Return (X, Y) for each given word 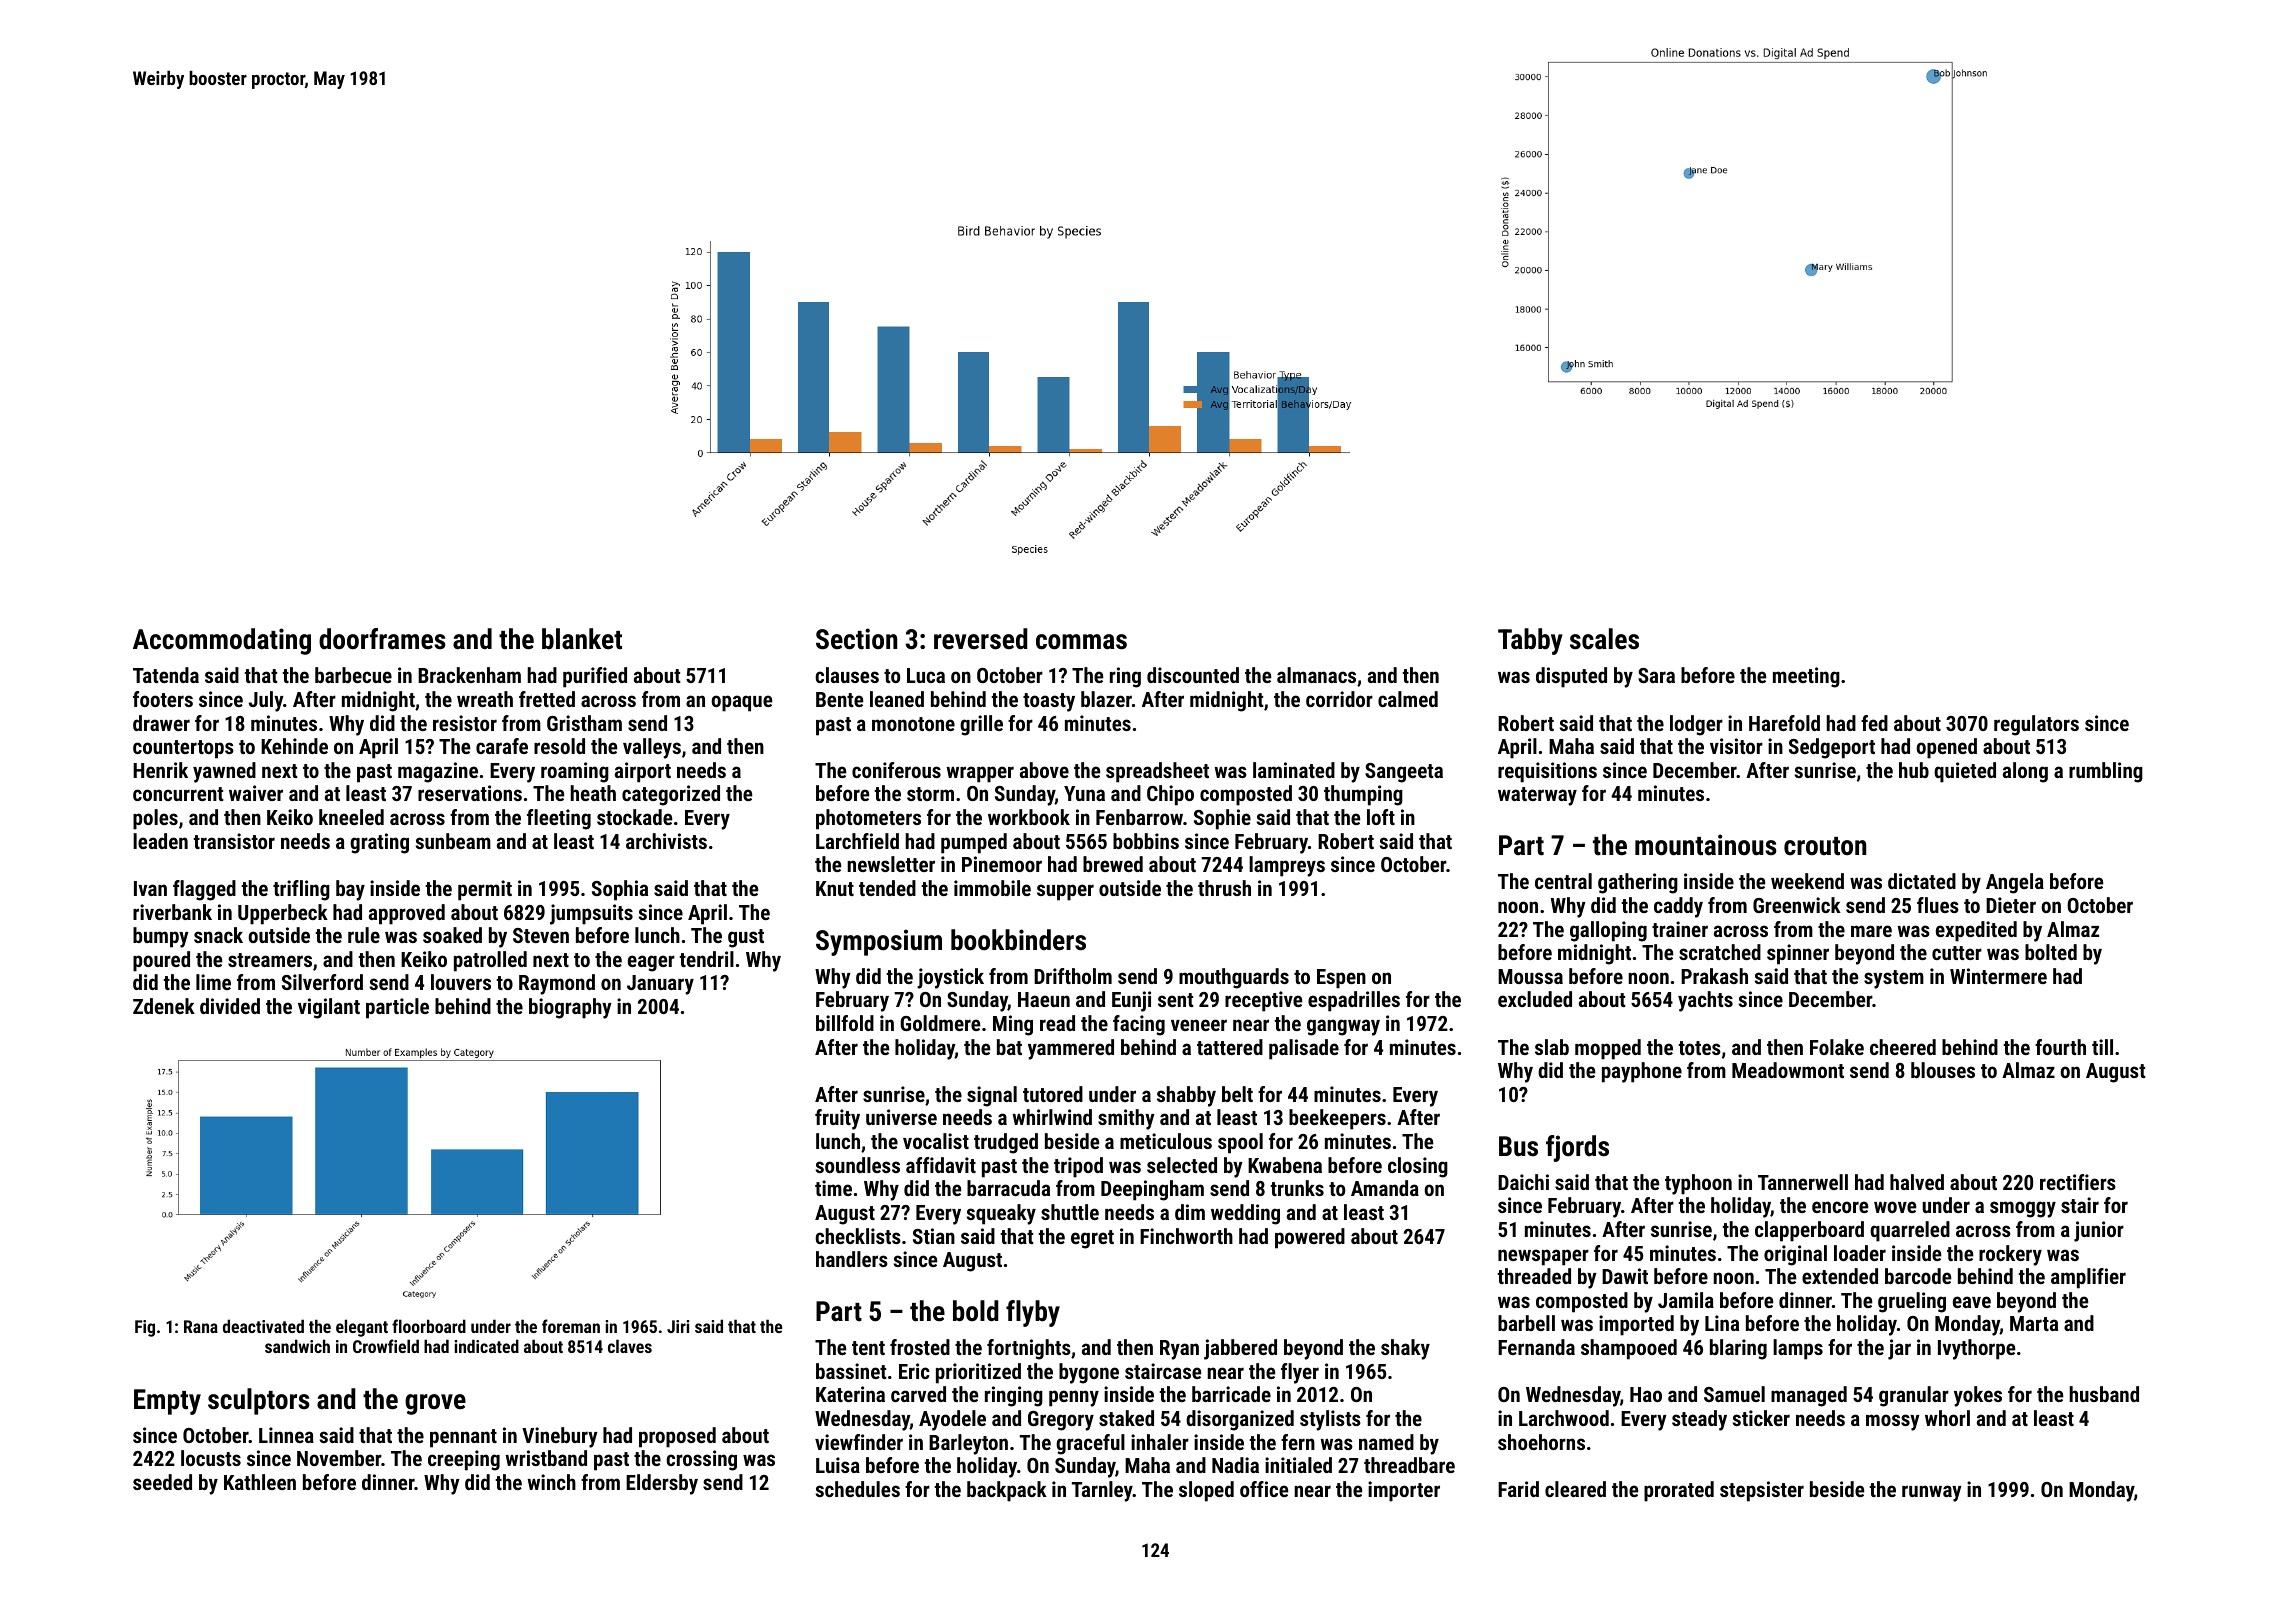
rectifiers (2078, 1182)
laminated (1294, 770)
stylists (1330, 1420)
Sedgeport (1832, 748)
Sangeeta (1404, 773)
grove (435, 1404)
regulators (2036, 725)
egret (1092, 1239)
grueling (1912, 1302)
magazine (438, 772)
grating (379, 843)
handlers (852, 1259)
